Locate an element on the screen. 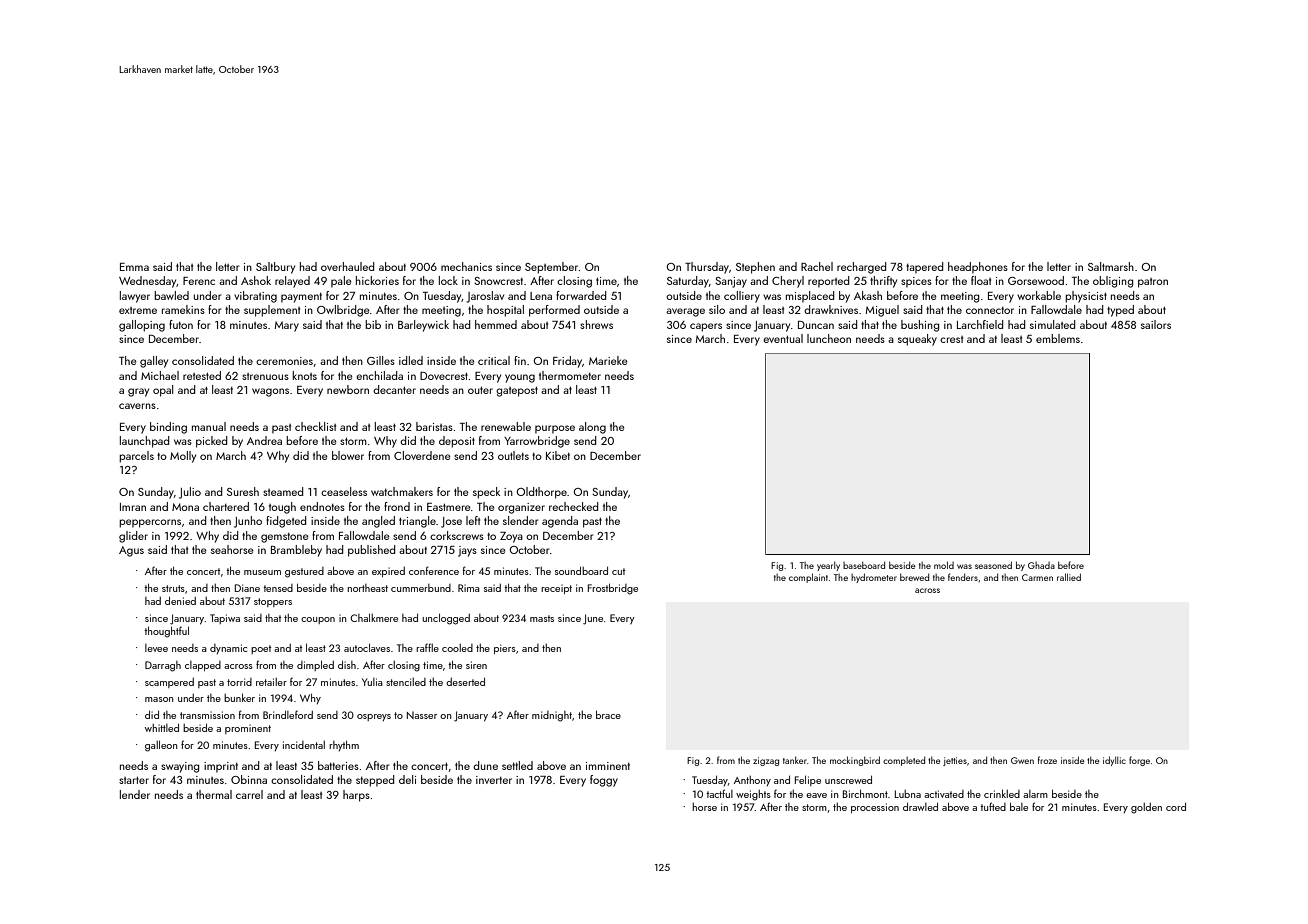 The image size is (1308, 924). pale is located at coordinates (341, 282).
